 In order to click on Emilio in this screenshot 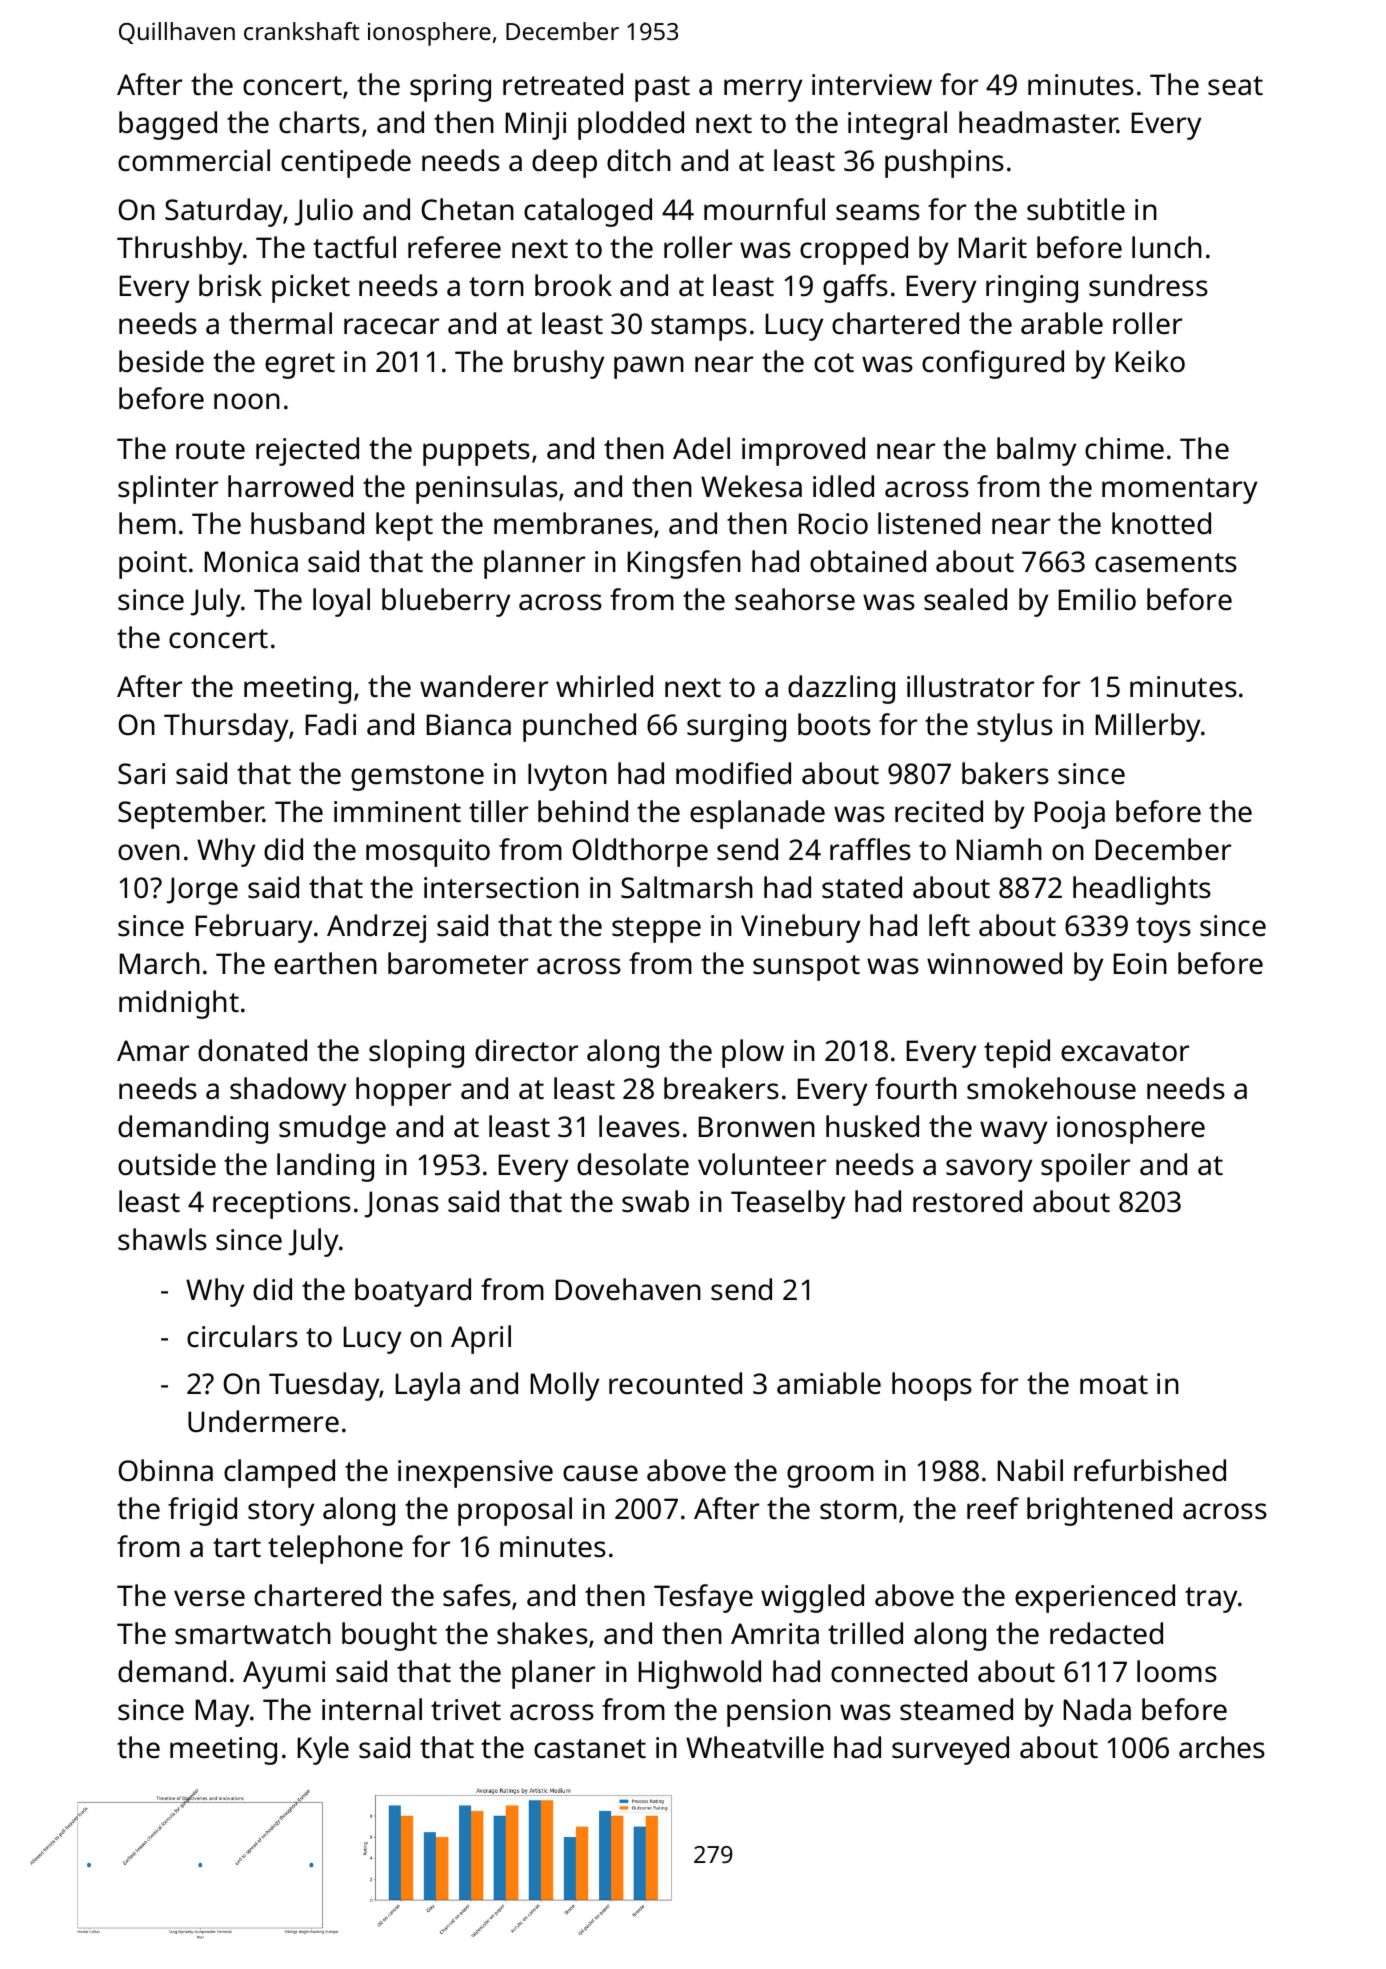, I will do `click(1097, 599)`.
